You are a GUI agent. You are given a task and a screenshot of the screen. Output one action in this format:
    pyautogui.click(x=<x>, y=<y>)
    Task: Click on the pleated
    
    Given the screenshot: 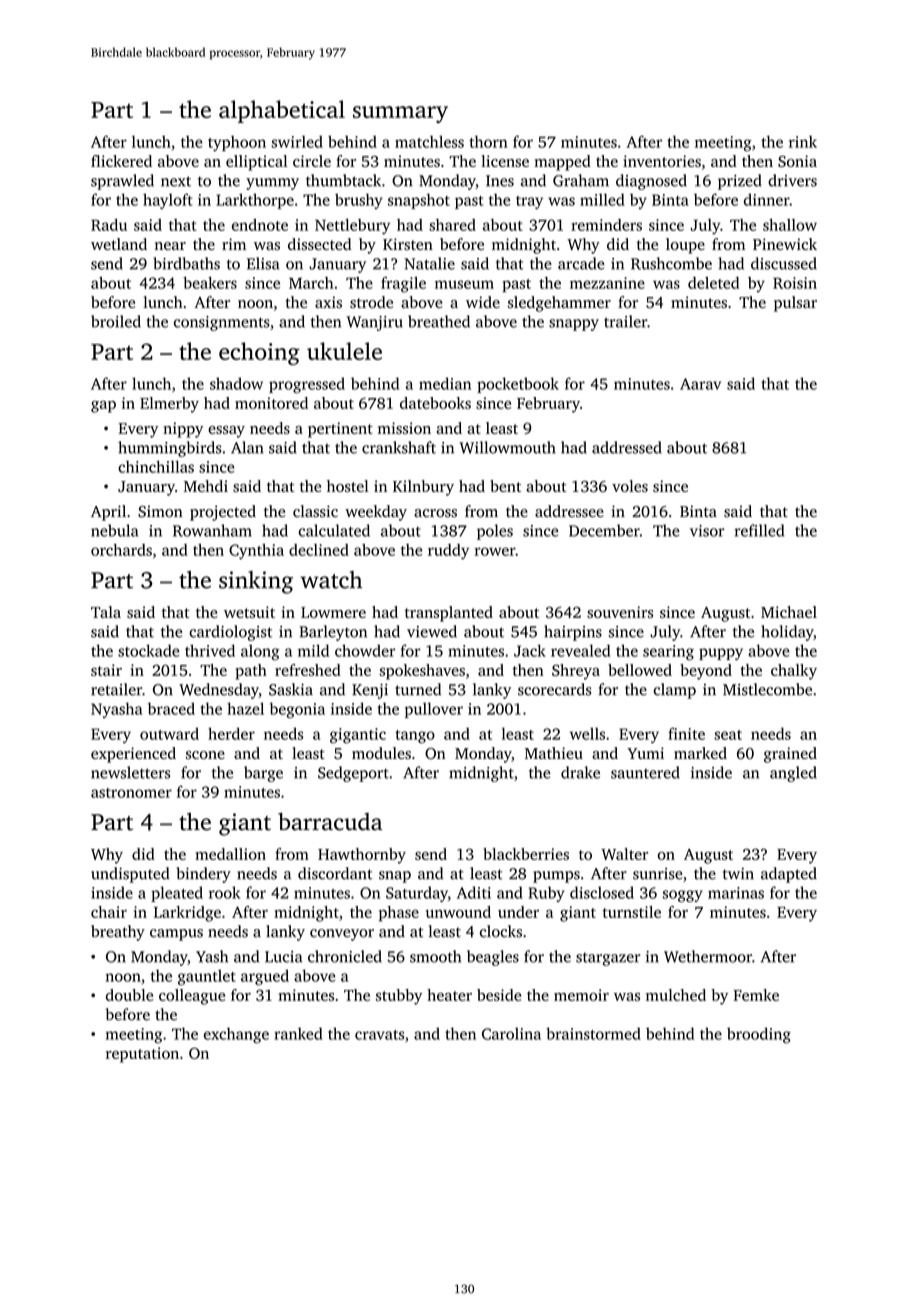 What is the action you would take?
    pyautogui.click(x=177, y=894)
